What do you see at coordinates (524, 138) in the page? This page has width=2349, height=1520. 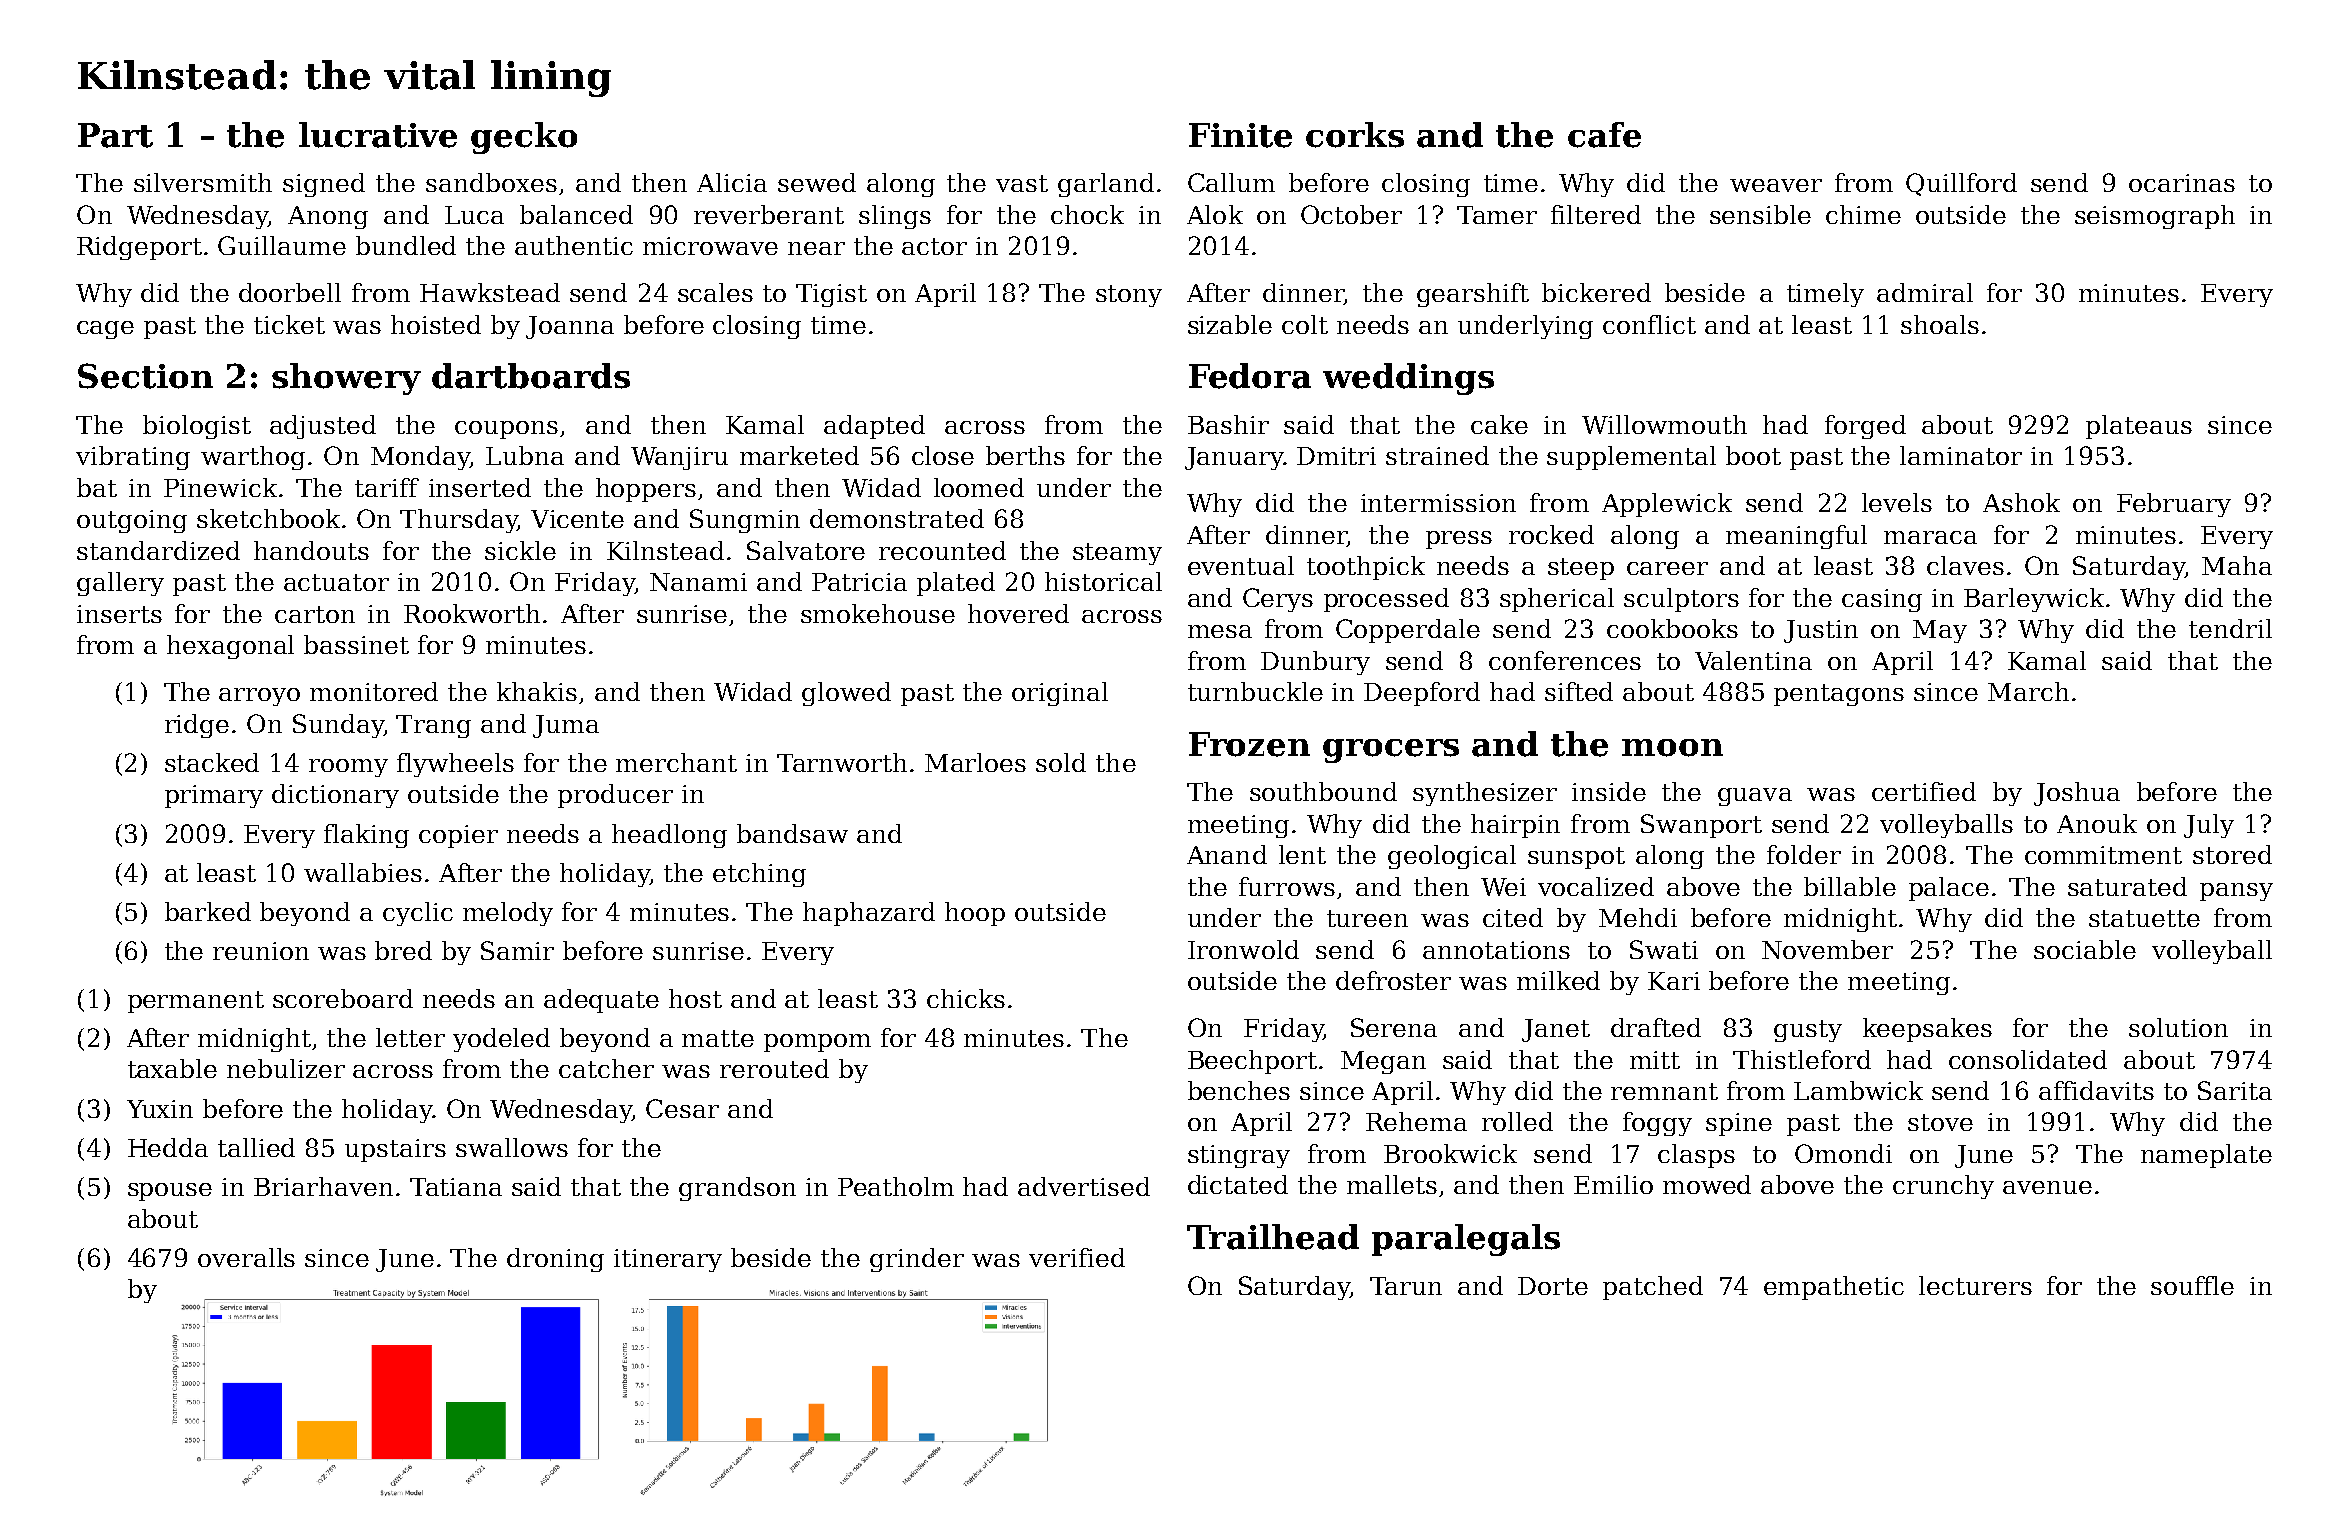 I see `gecko` at bounding box center [524, 138].
